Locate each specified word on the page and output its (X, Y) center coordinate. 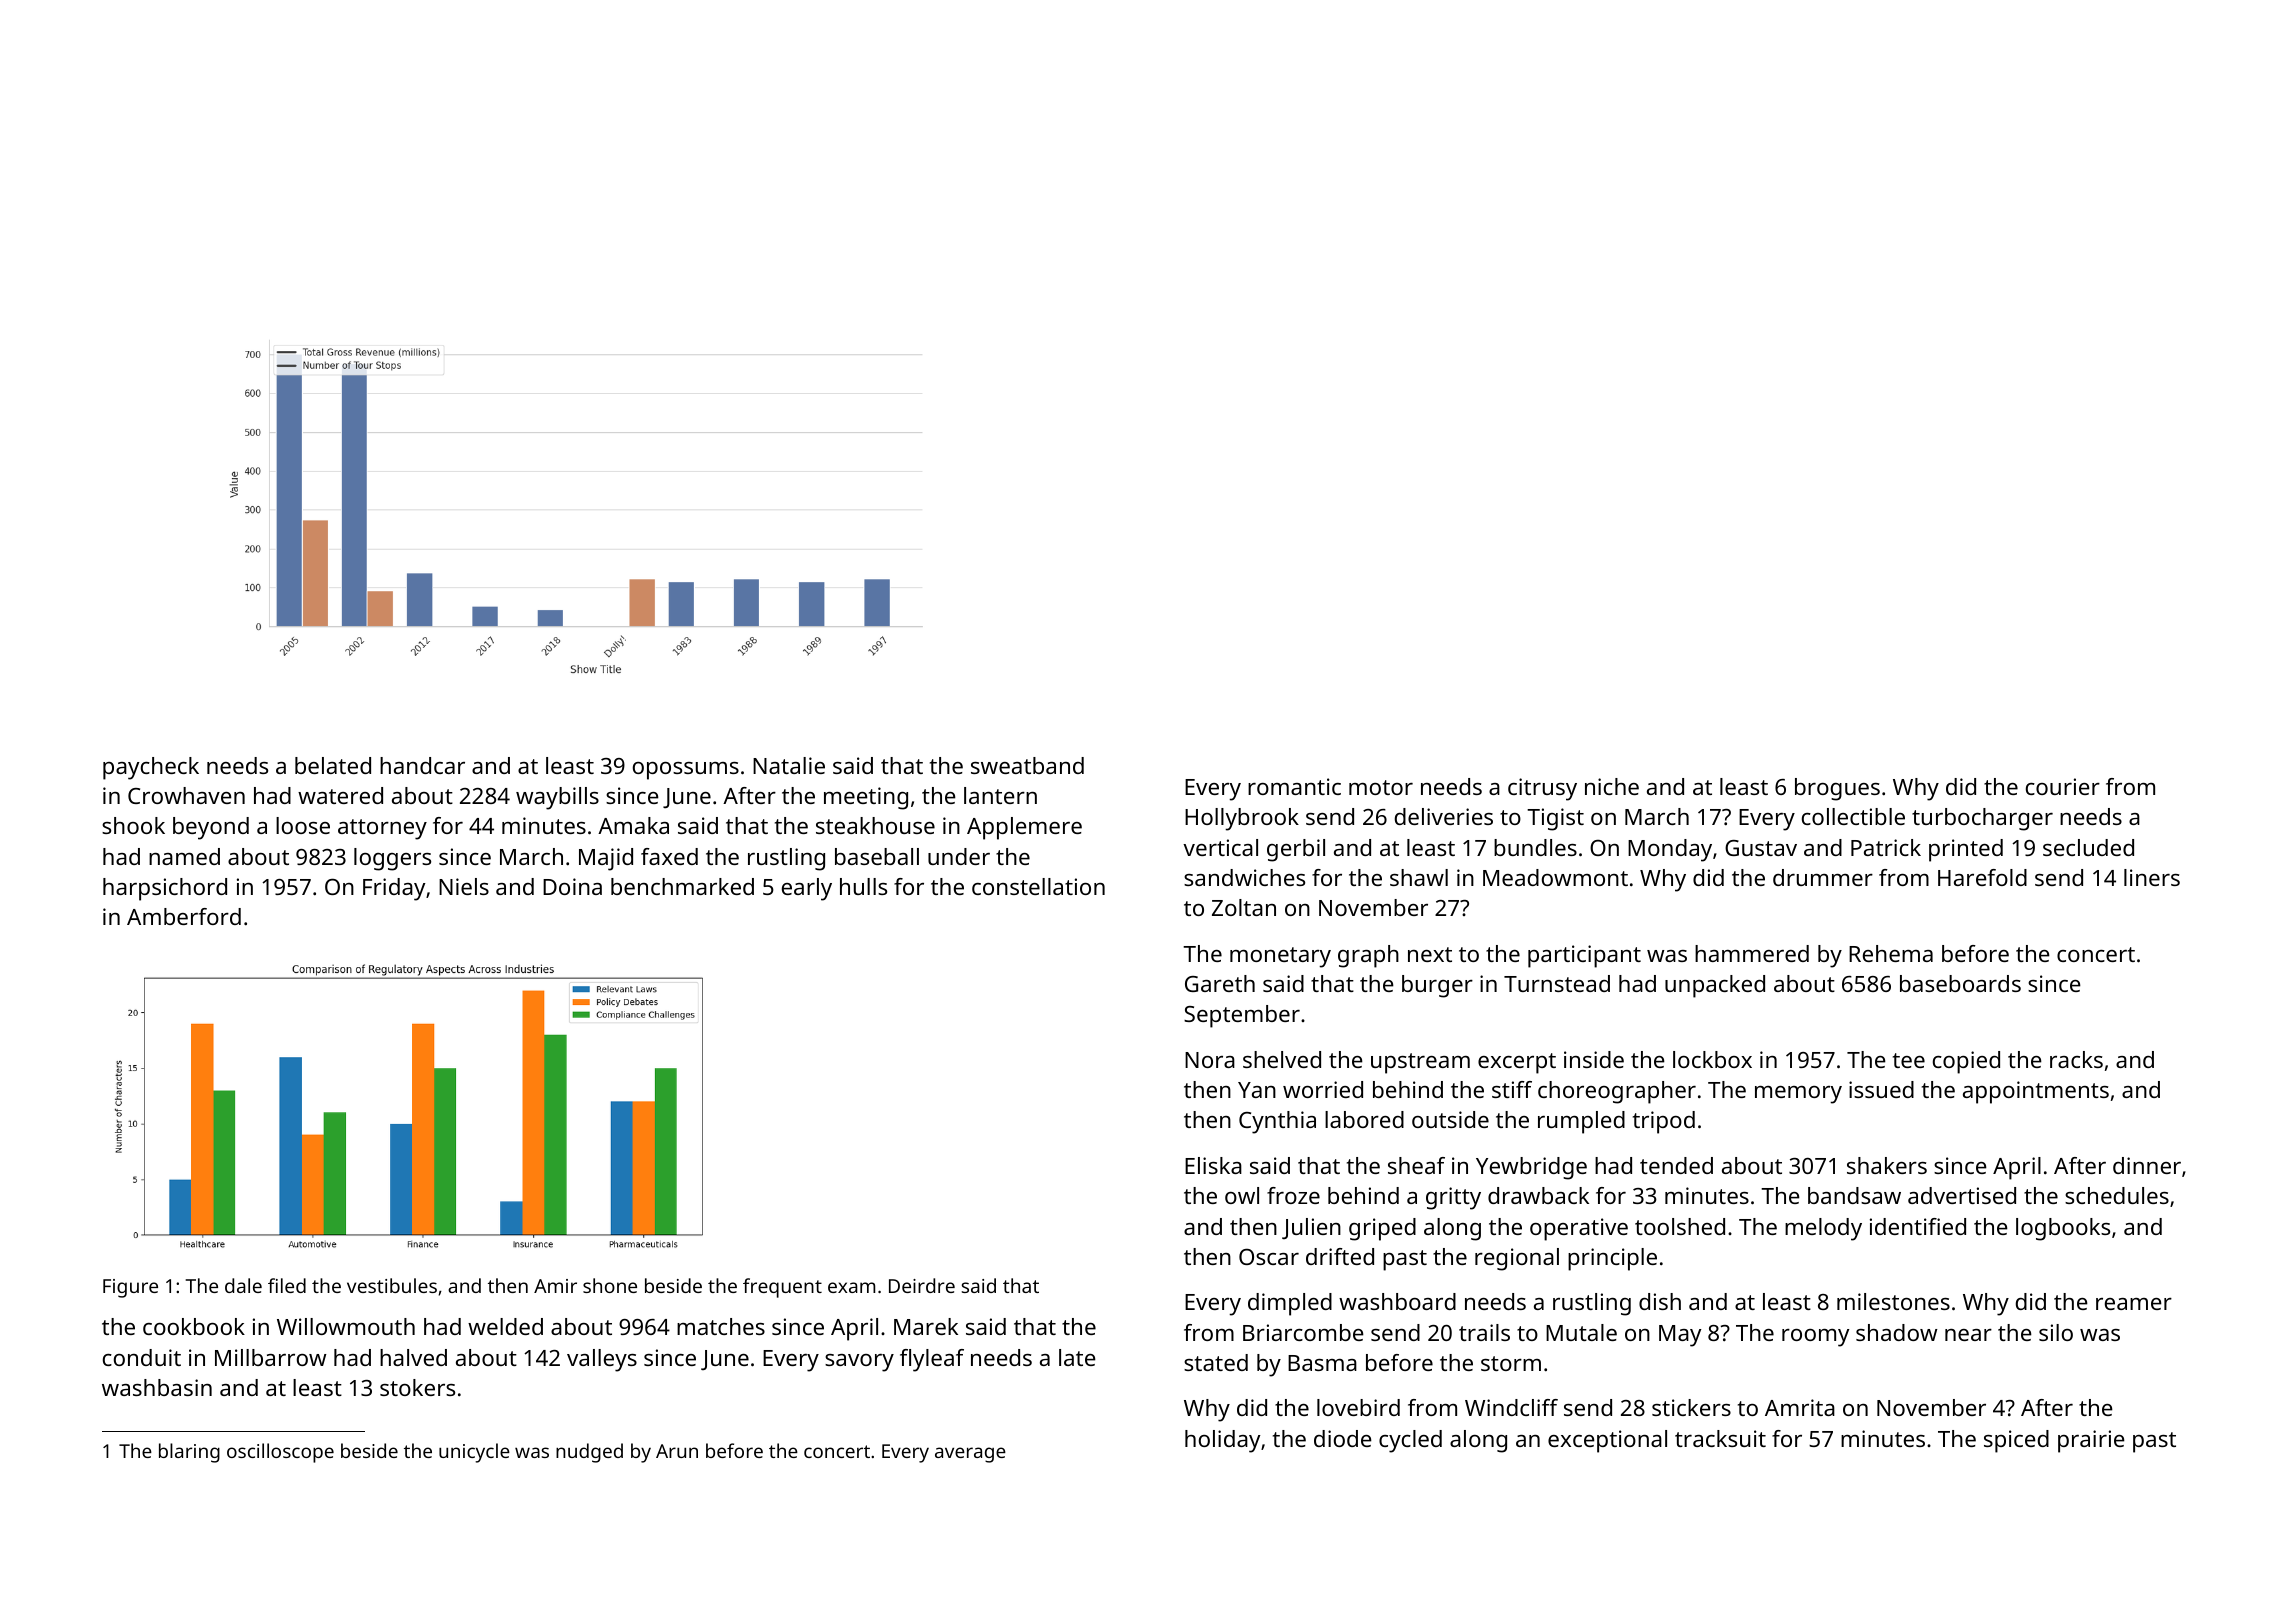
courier (2063, 786)
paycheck (151, 768)
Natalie (789, 765)
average (970, 1455)
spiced (2016, 1441)
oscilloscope (280, 1453)
